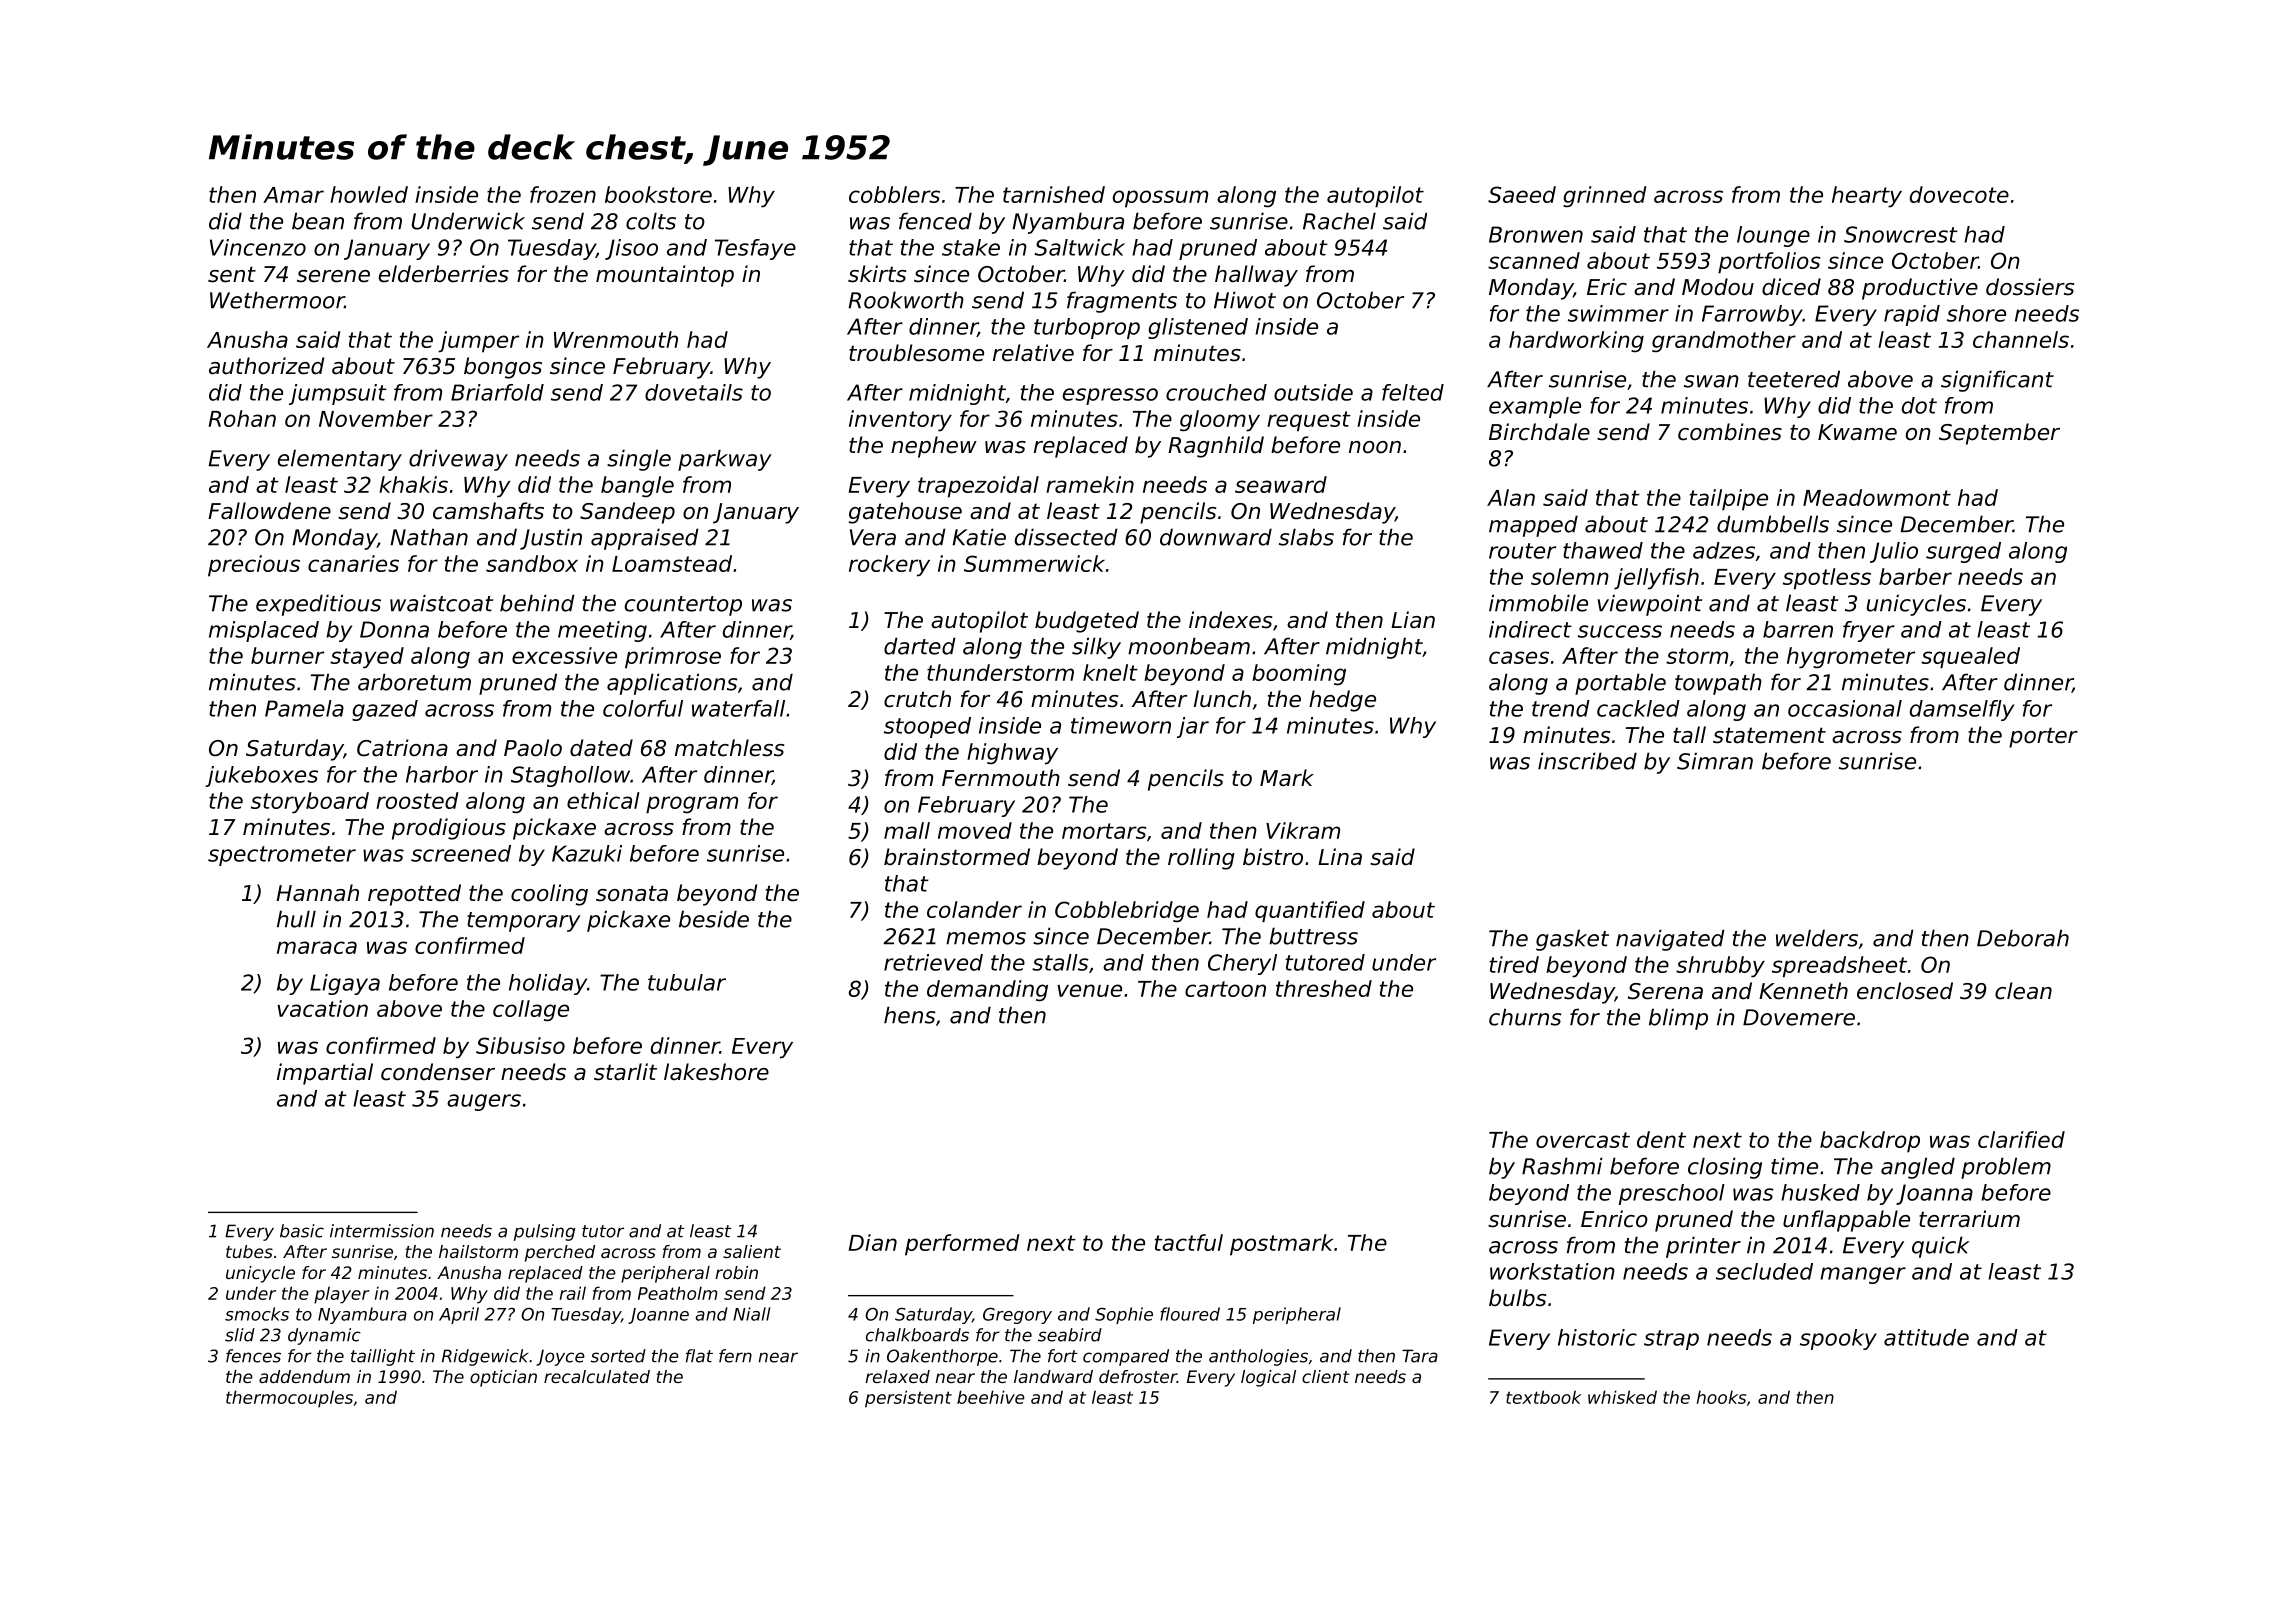 This page has height=1620, width=2292. I want to click on channels, so click(2021, 339).
